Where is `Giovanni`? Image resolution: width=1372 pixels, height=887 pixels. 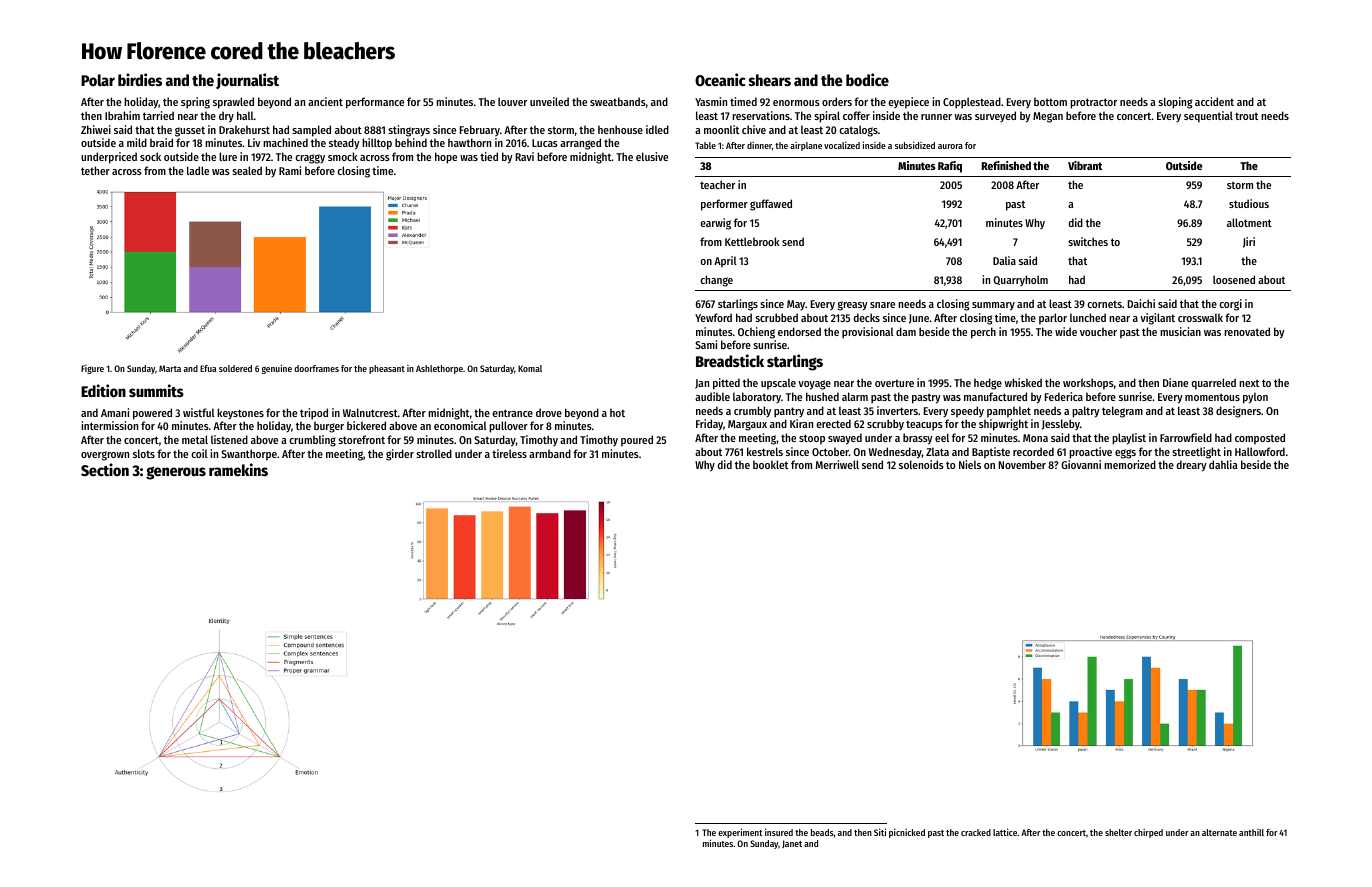
Giovanni is located at coordinates (1081, 464).
